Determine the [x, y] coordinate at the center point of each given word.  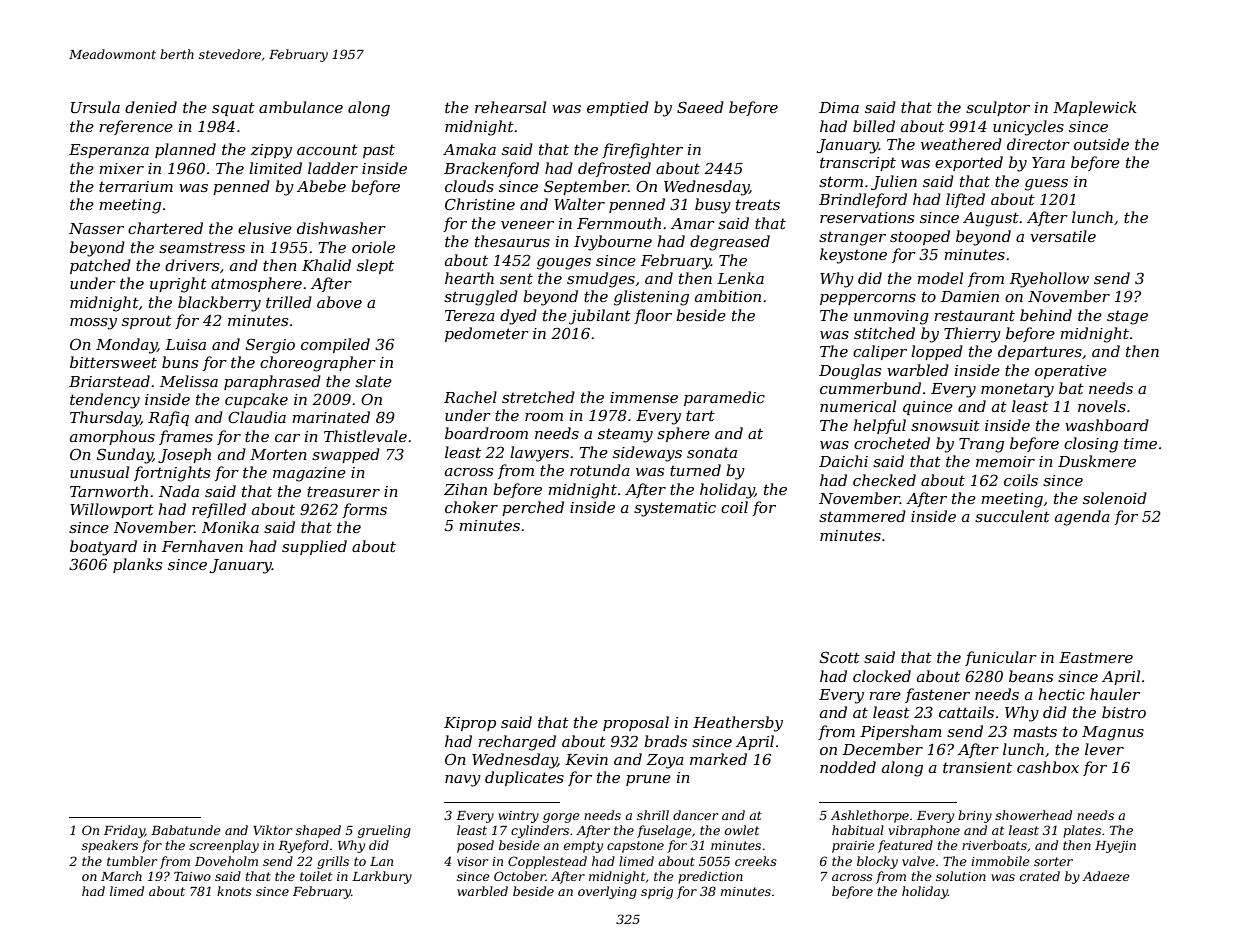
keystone [853, 256]
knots [234, 891]
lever [1104, 749]
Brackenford [491, 169]
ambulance [301, 107]
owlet [742, 830]
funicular [1001, 658]
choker [471, 507]
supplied [314, 547]
